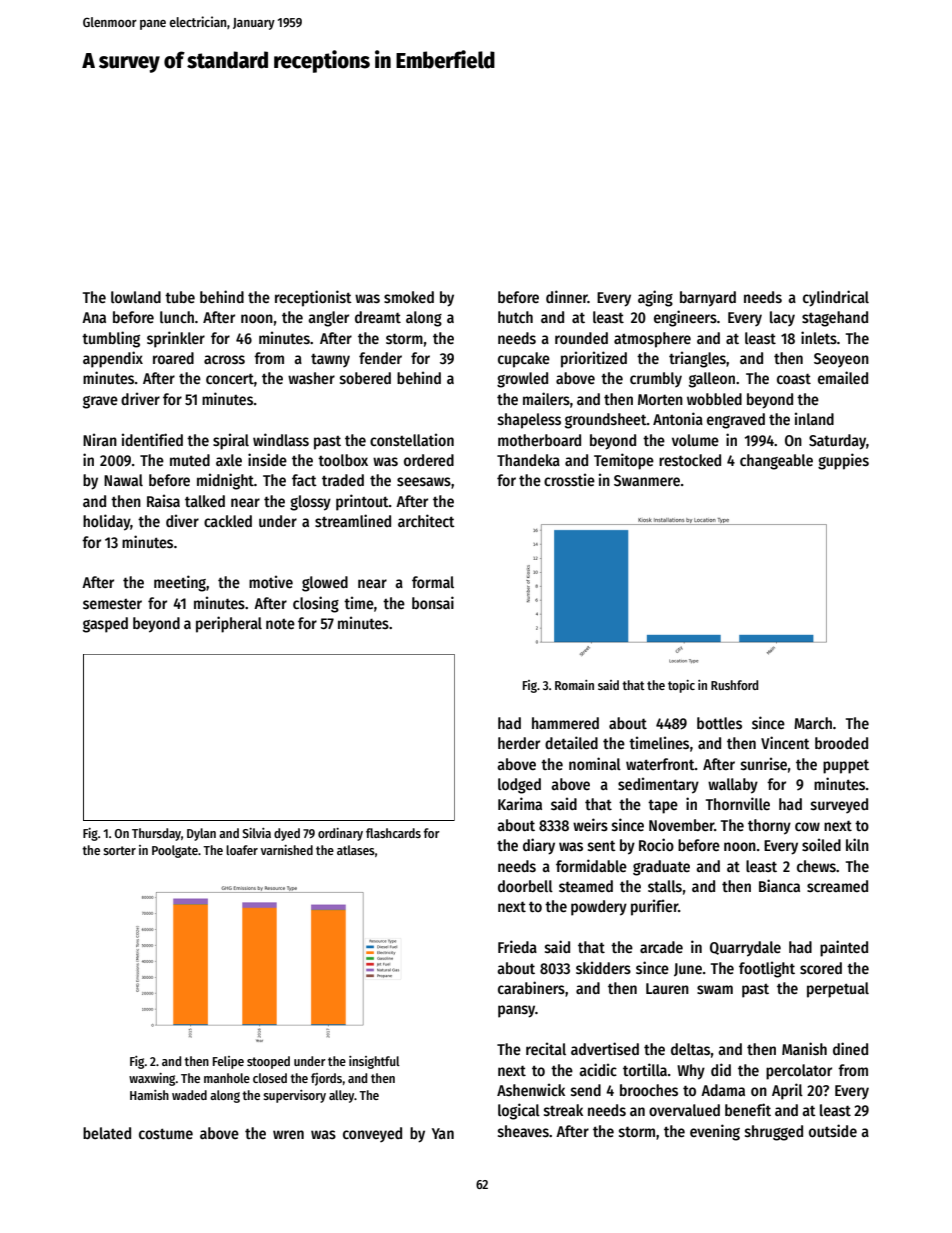 The image size is (952, 1233). Describe the element at coordinates (519, 743) in the page. I see `herder` at that location.
